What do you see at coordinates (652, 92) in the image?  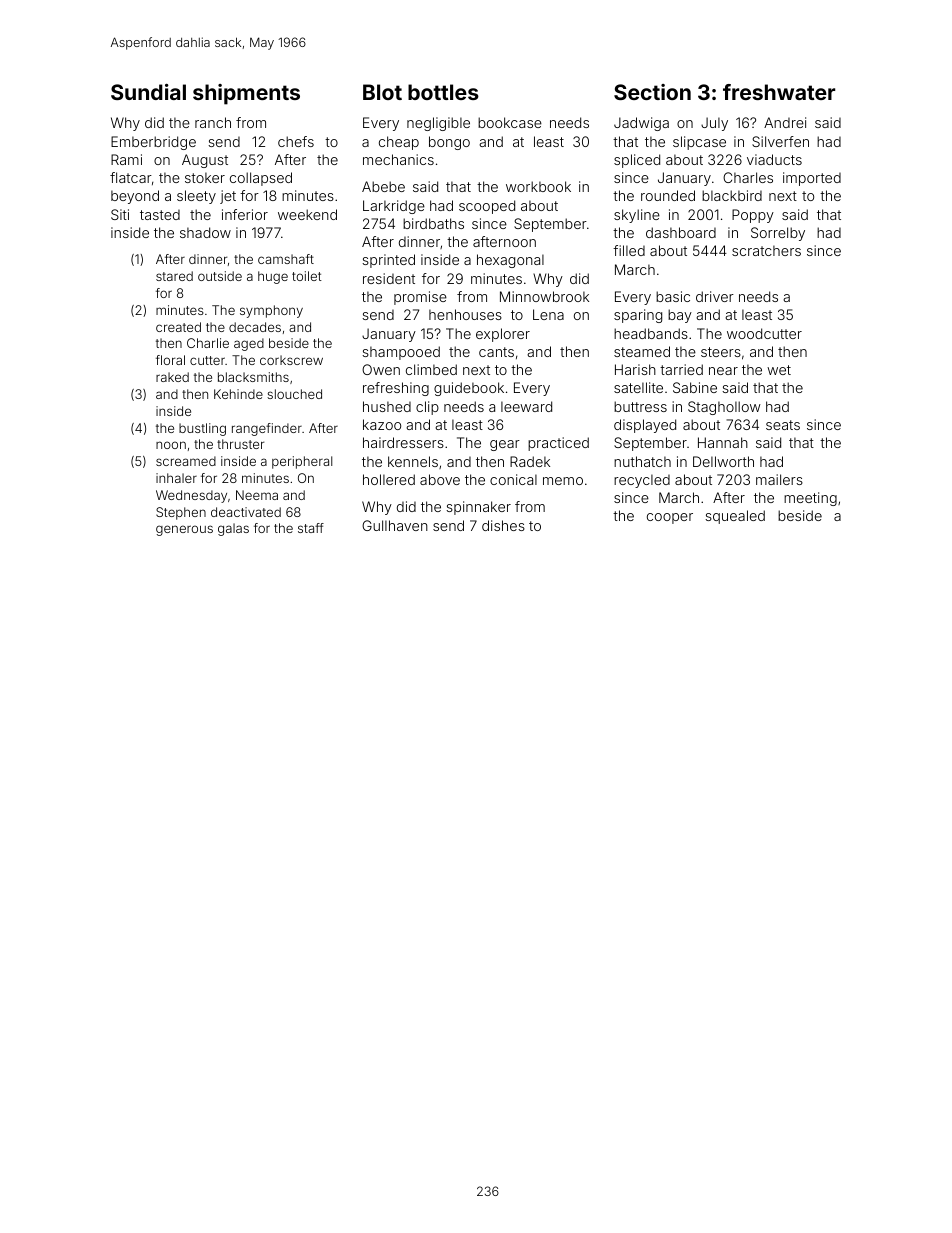 I see `Section` at bounding box center [652, 92].
